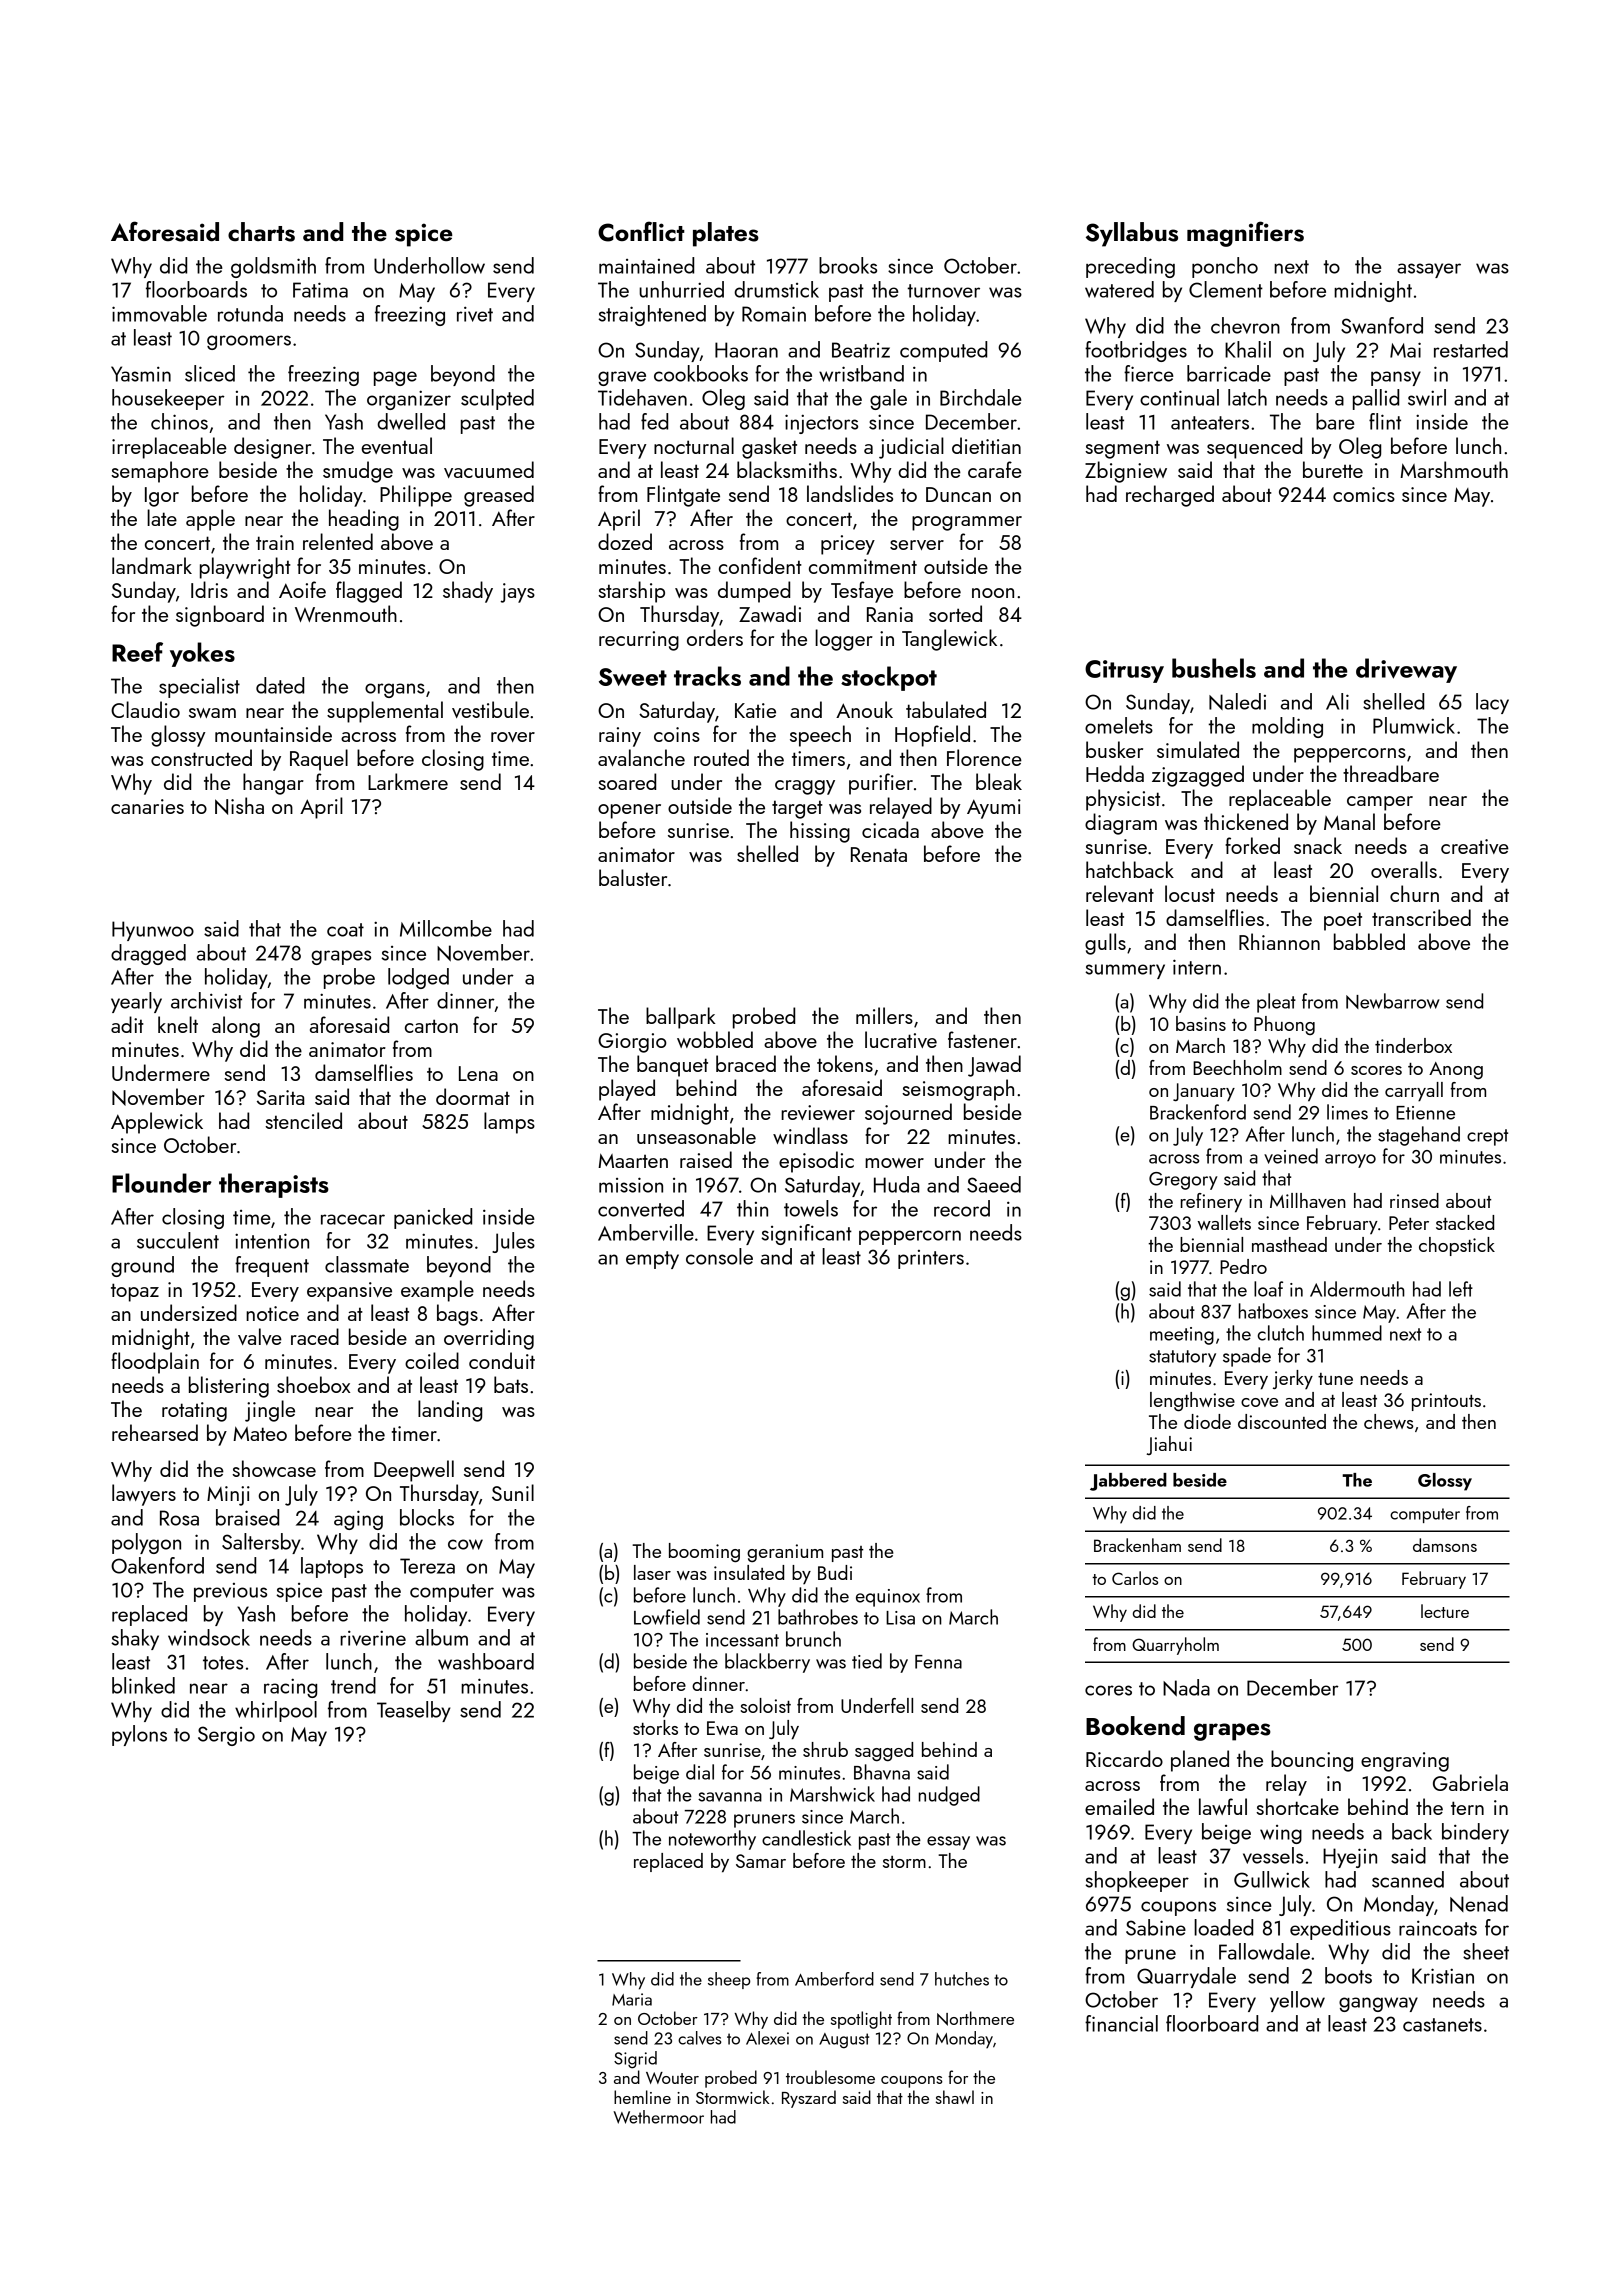 Image resolution: width=1620 pixels, height=2292 pixels. Describe the element at coordinates (1350, 1161) in the page. I see `arroyo` at that location.
